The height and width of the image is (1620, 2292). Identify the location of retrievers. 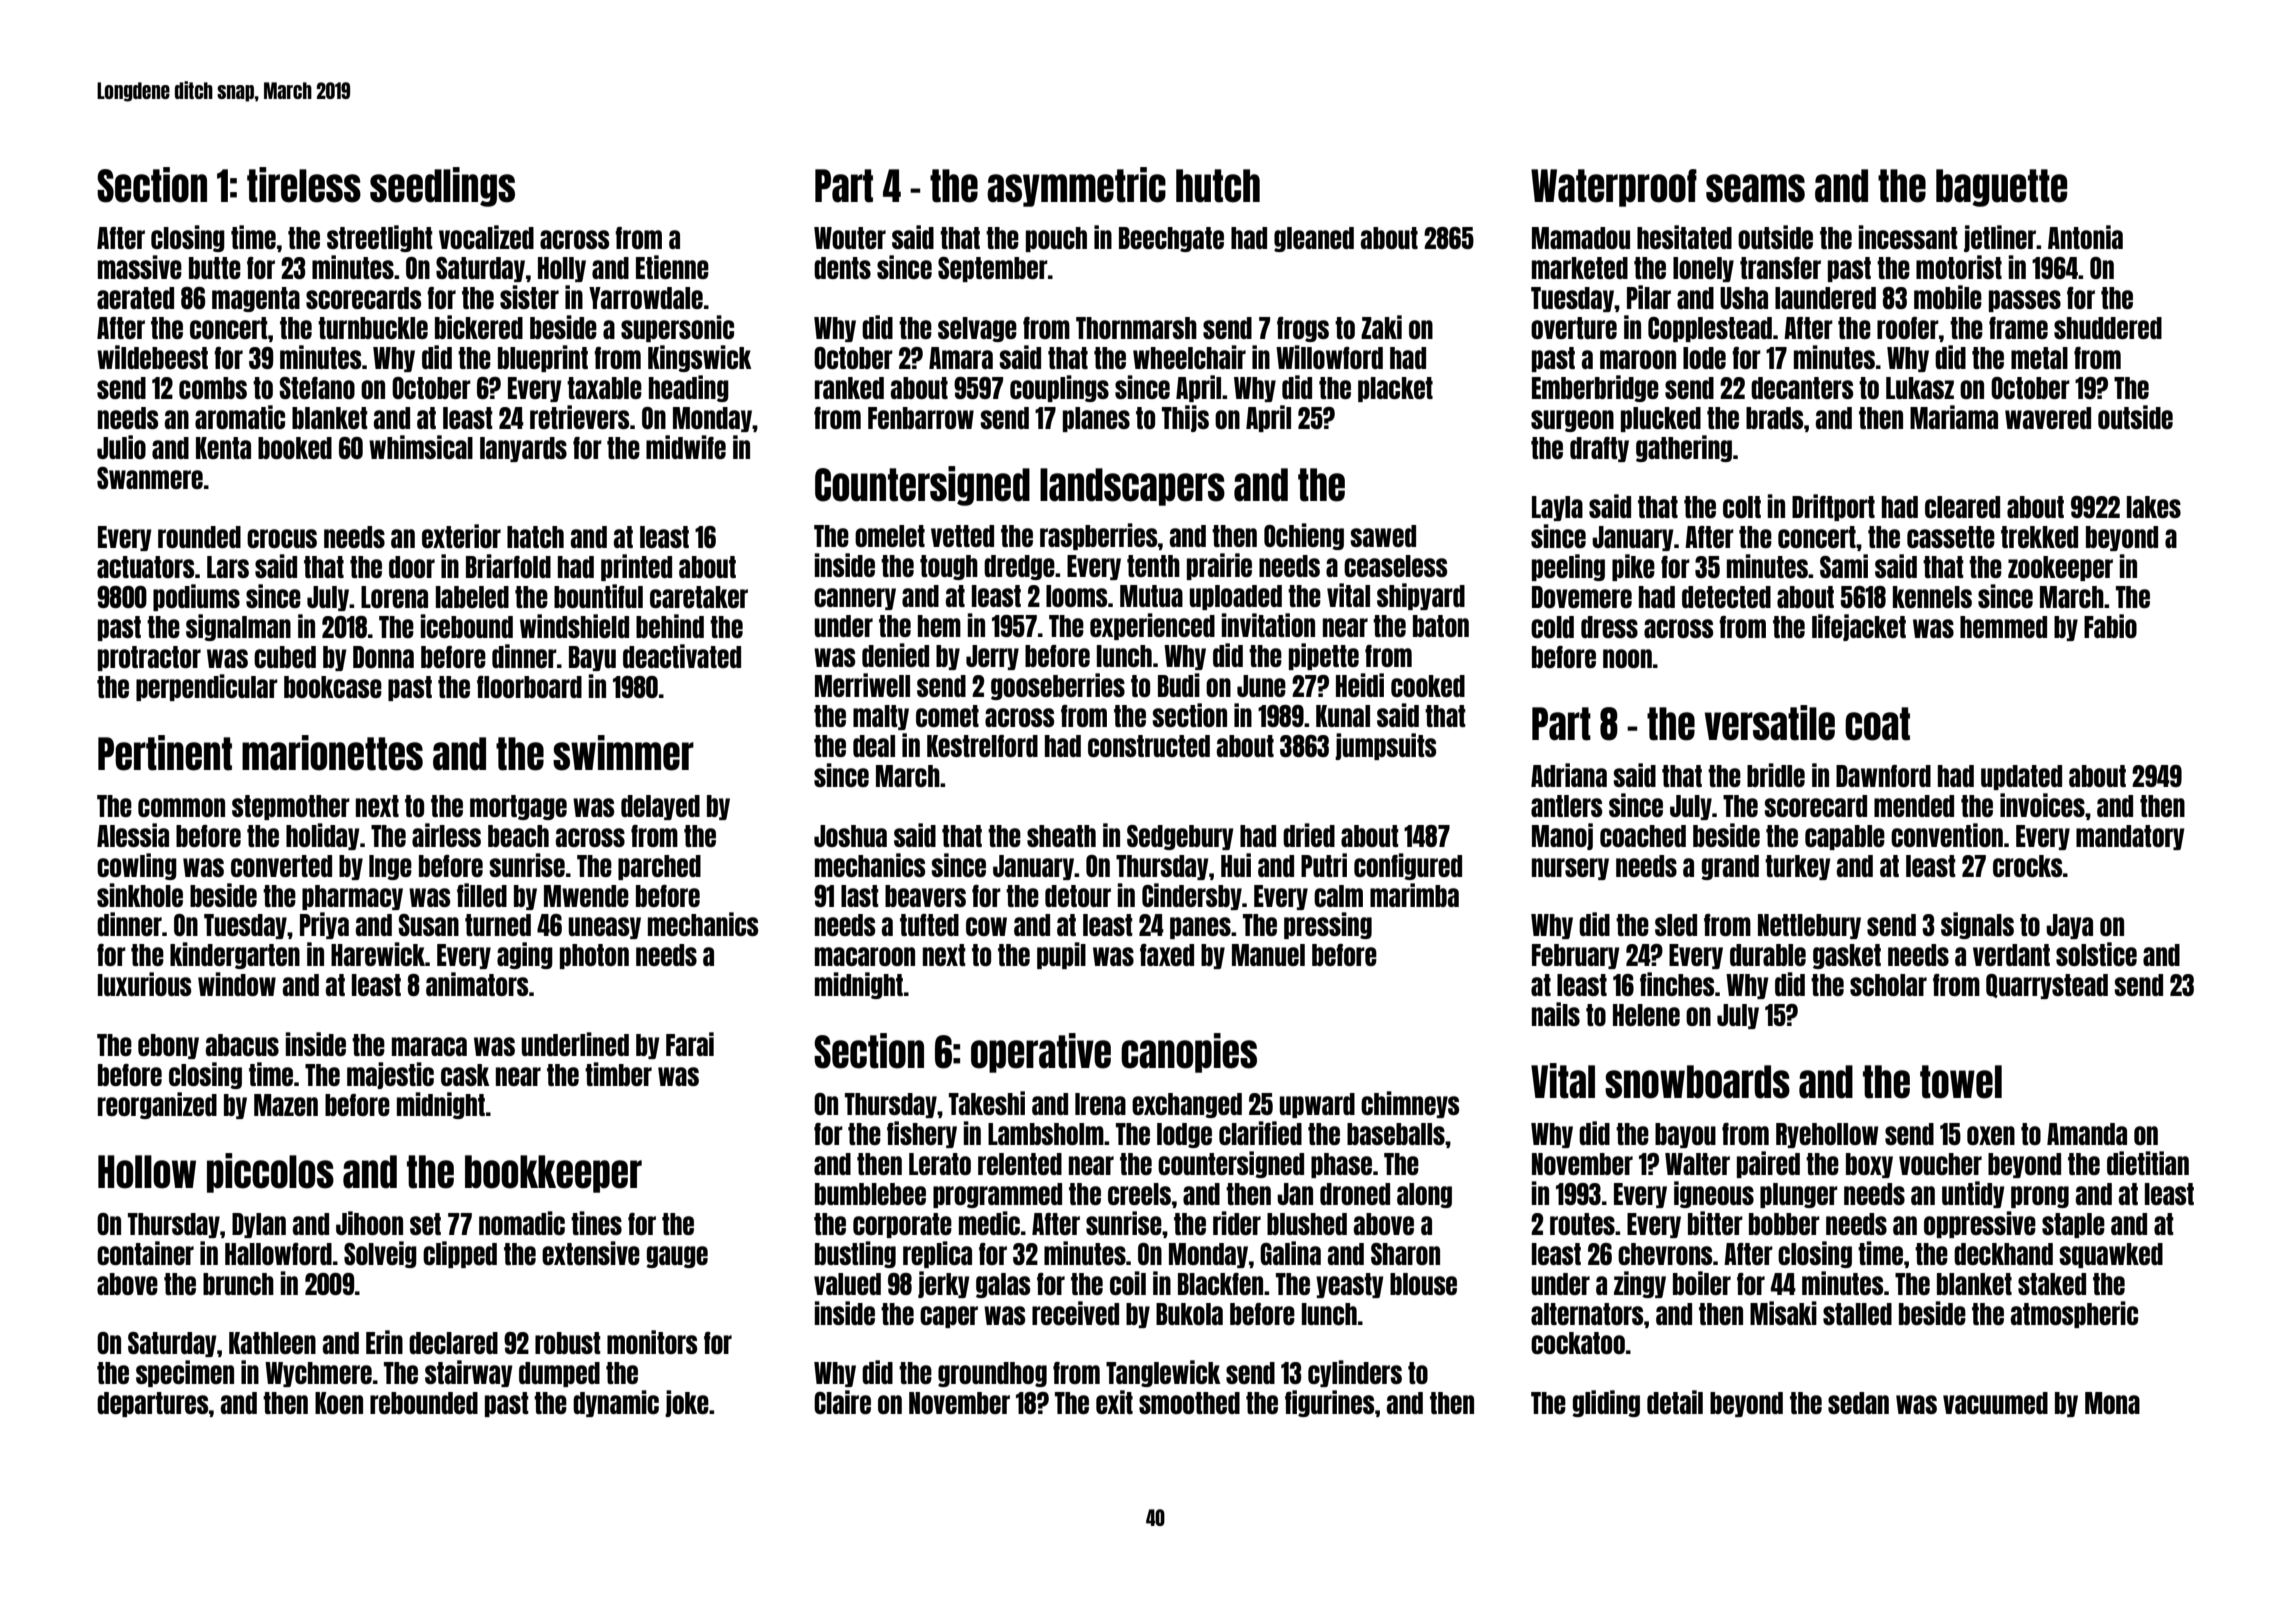
(579, 417).
